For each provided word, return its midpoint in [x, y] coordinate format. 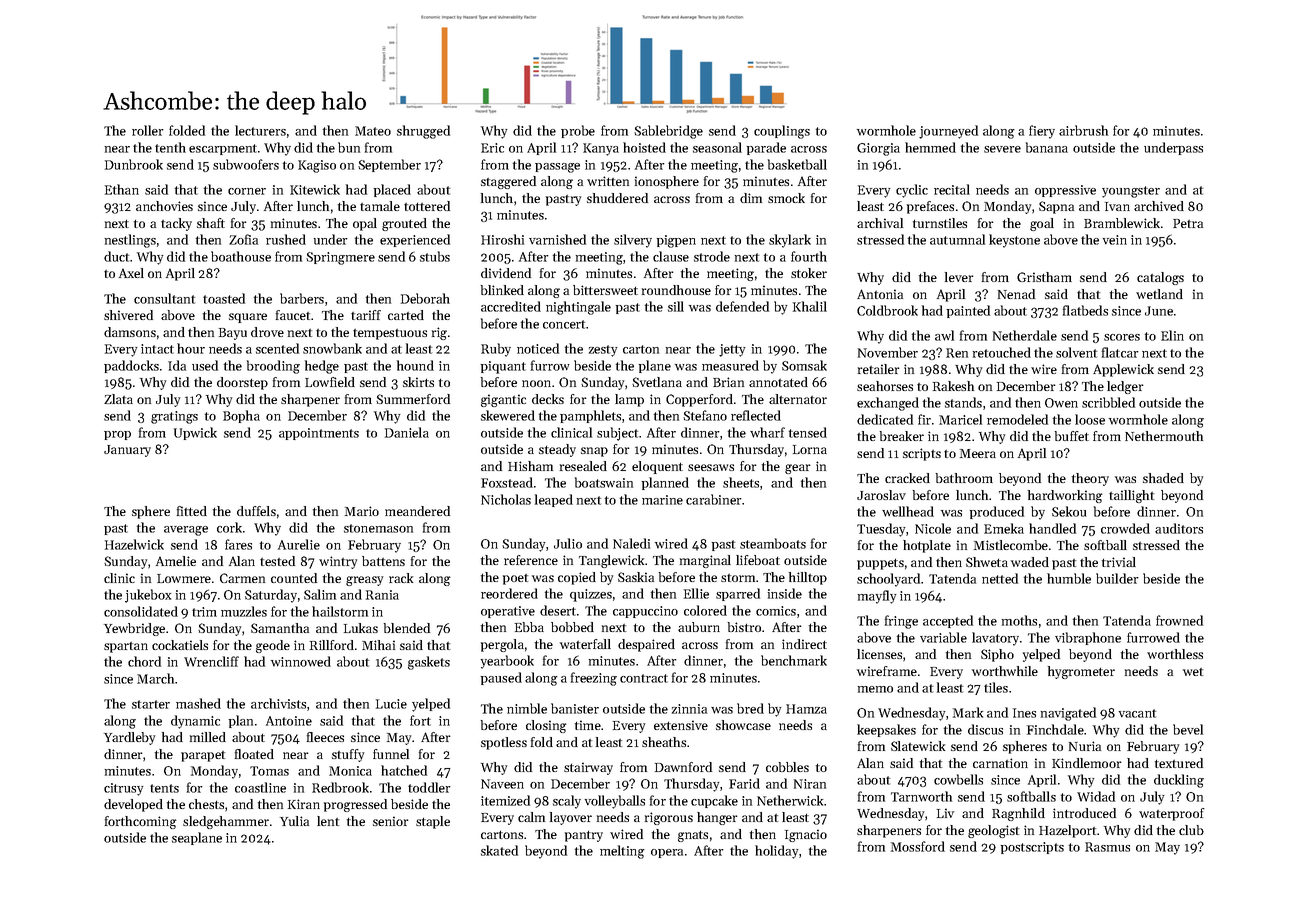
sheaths [664, 742]
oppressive [1065, 191]
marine [662, 500]
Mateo [373, 131]
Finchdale [1055, 729]
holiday [777, 852]
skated [499, 850]
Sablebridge [668, 132]
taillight [1131, 496]
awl [944, 335]
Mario [362, 511]
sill [676, 306]
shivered [128, 315]
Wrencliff [211, 661]
